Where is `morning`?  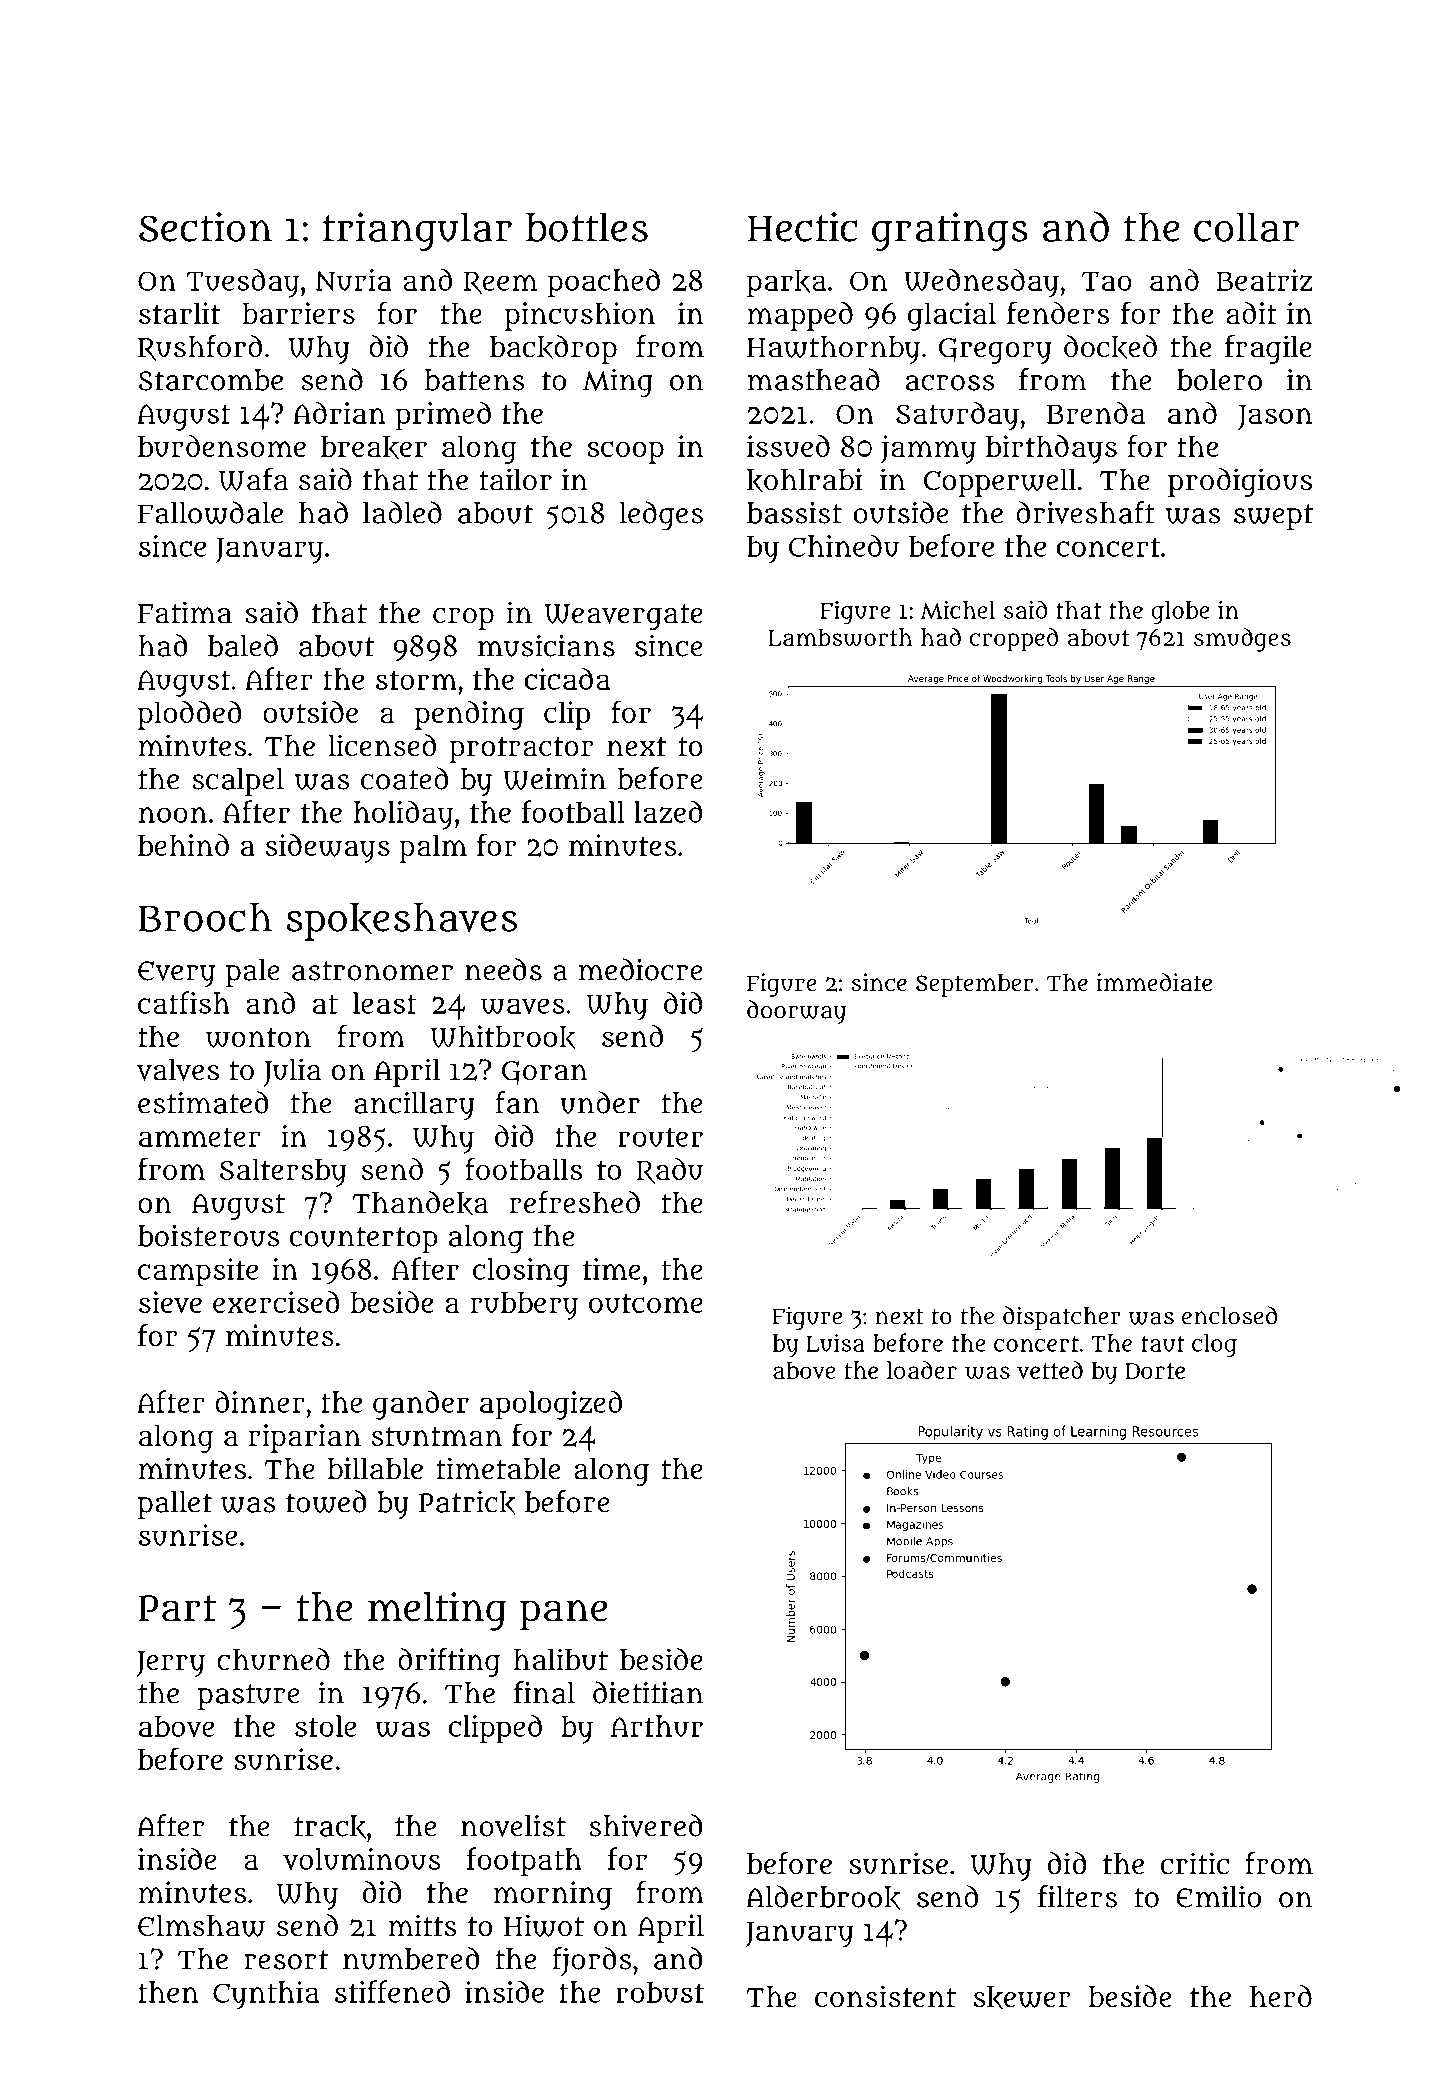 morning is located at coordinates (553, 1895).
